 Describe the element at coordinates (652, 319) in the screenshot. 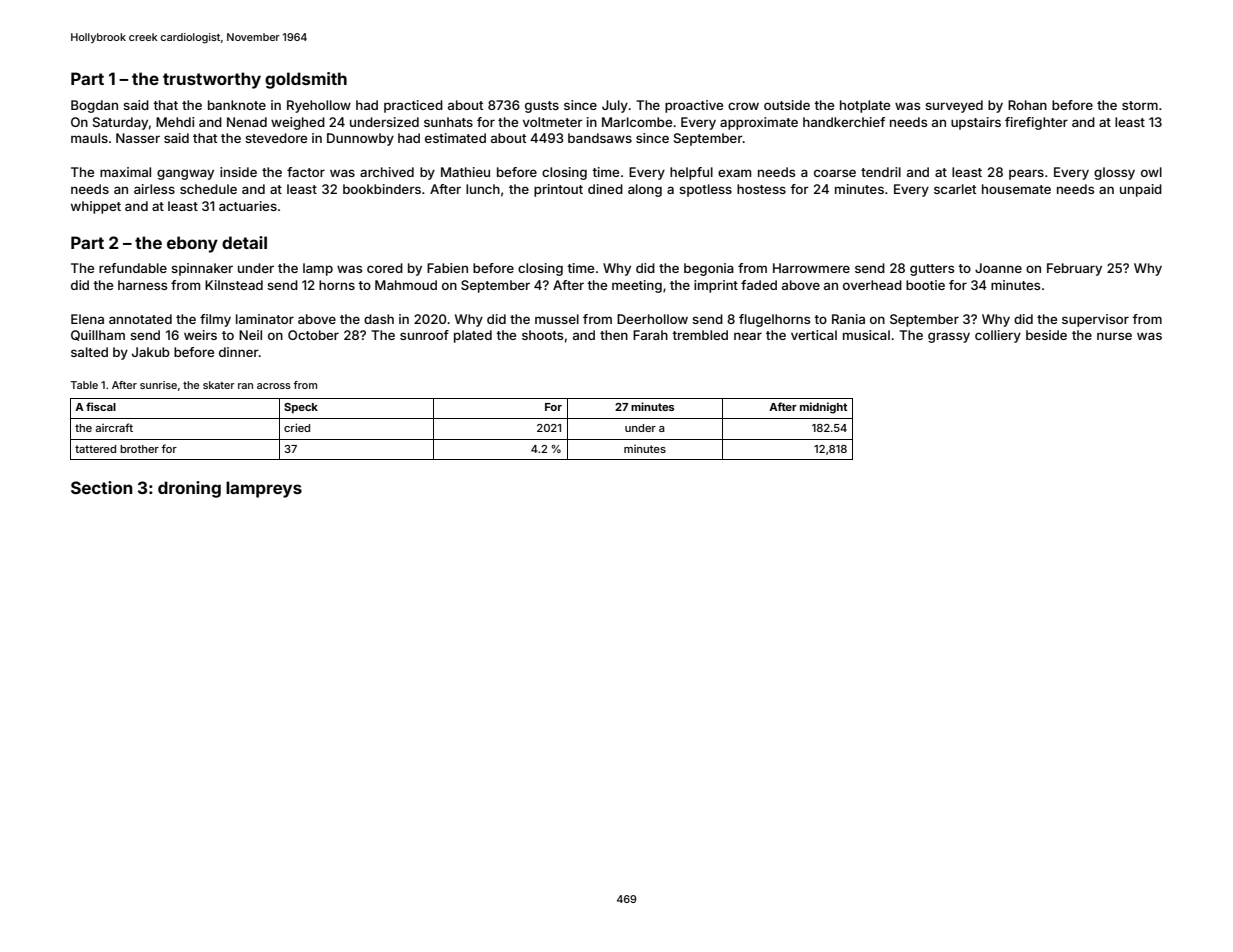

I see `Deerhollow` at that location.
